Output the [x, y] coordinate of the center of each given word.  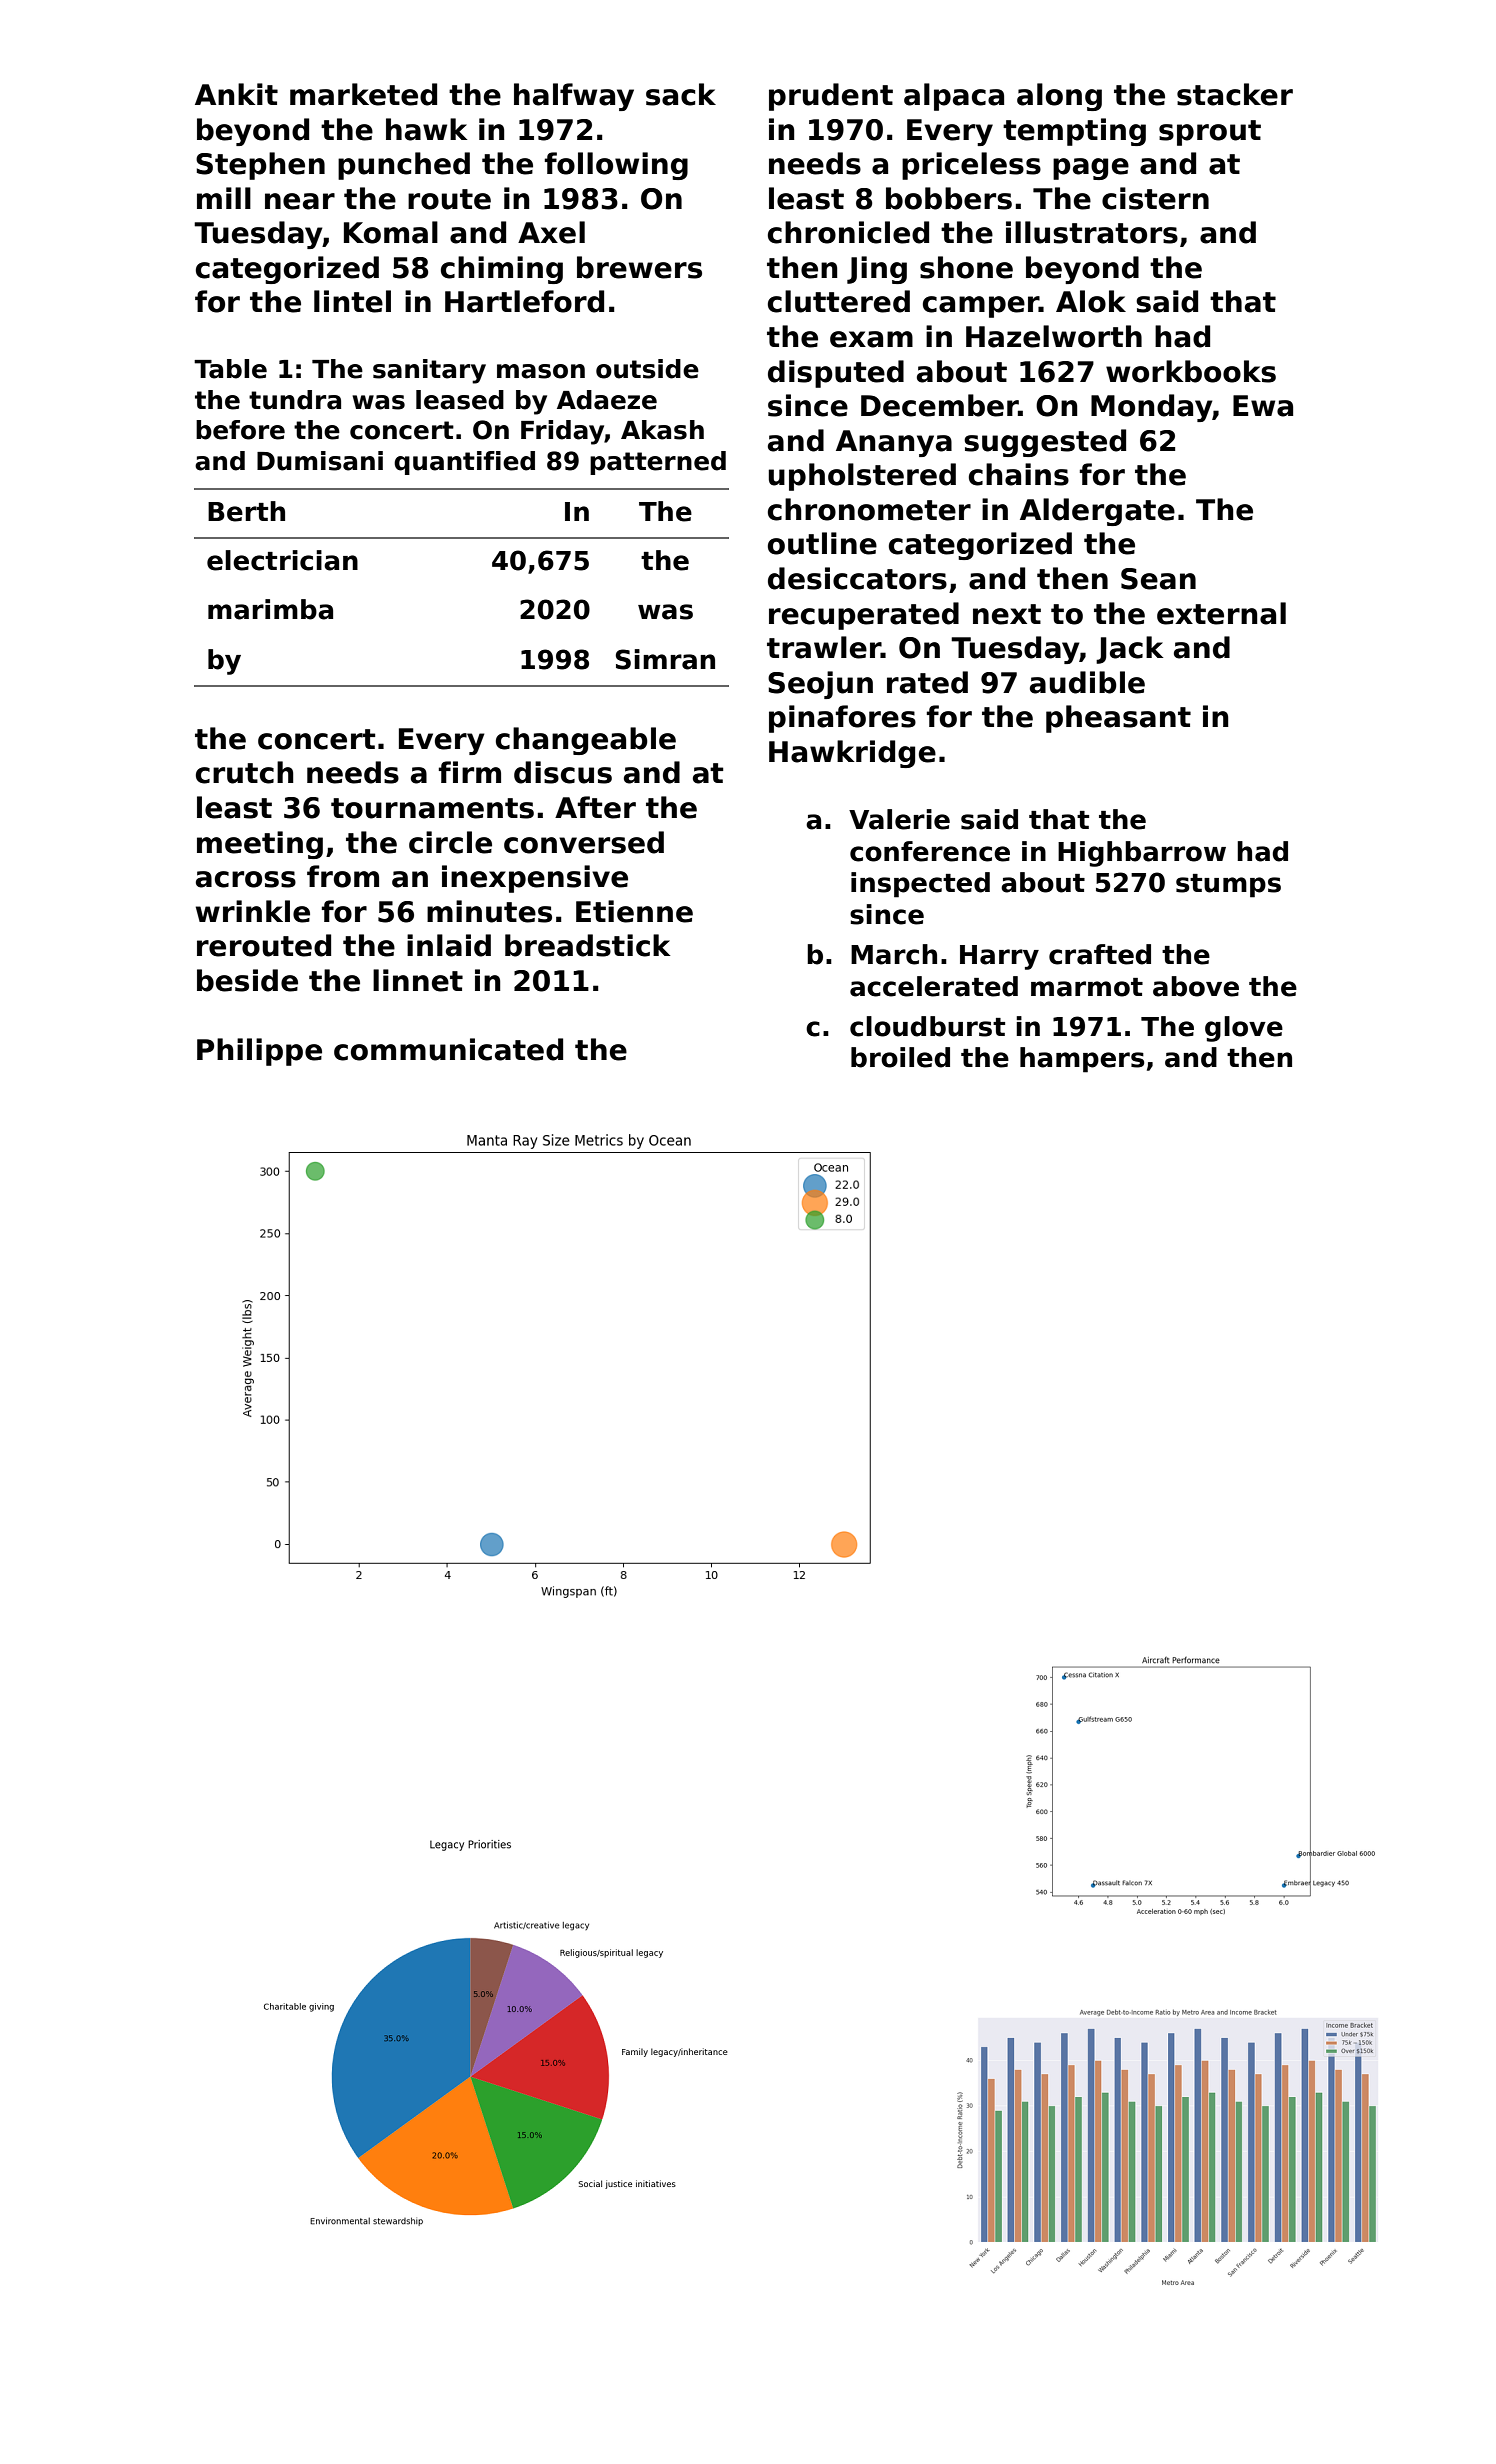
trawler [824, 647]
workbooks [1191, 371]
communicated [448, 1049]
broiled [900, 1057]
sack [681, 94]
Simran [665, 659]
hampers [1082, 1060]
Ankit [236, 94]
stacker [1235, 94]
